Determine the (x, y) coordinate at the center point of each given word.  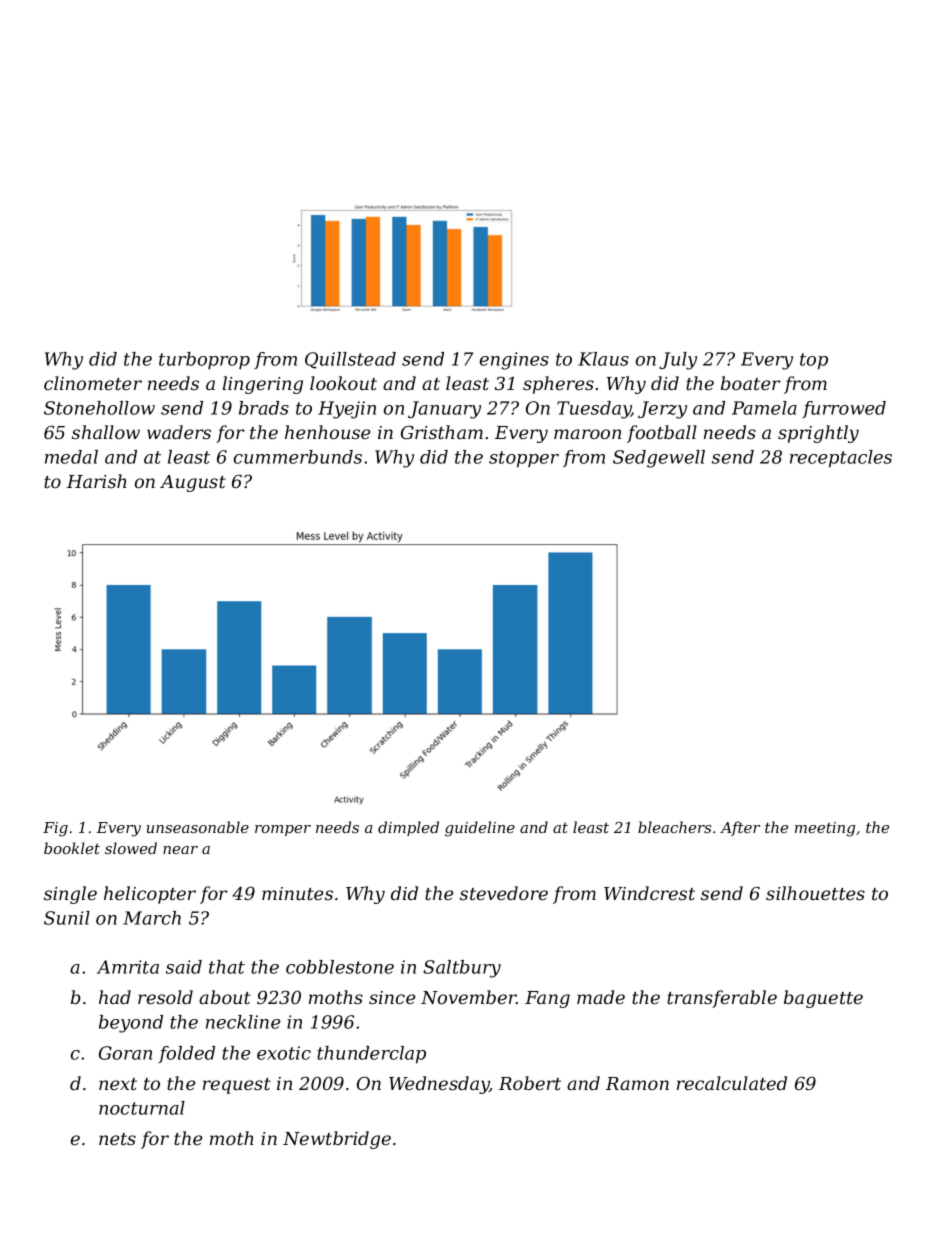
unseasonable (198, 827)
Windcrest (649, 893)
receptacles (841, 458)
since (392, 997)
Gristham (442, 432)
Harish (97, 481)
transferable (722, 999)
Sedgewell (659, 459)
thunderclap (371, 1054)
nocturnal (142, 1108)
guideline (480, 829)
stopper (524, 459)
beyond (131, 1024)
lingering (263, 385)
